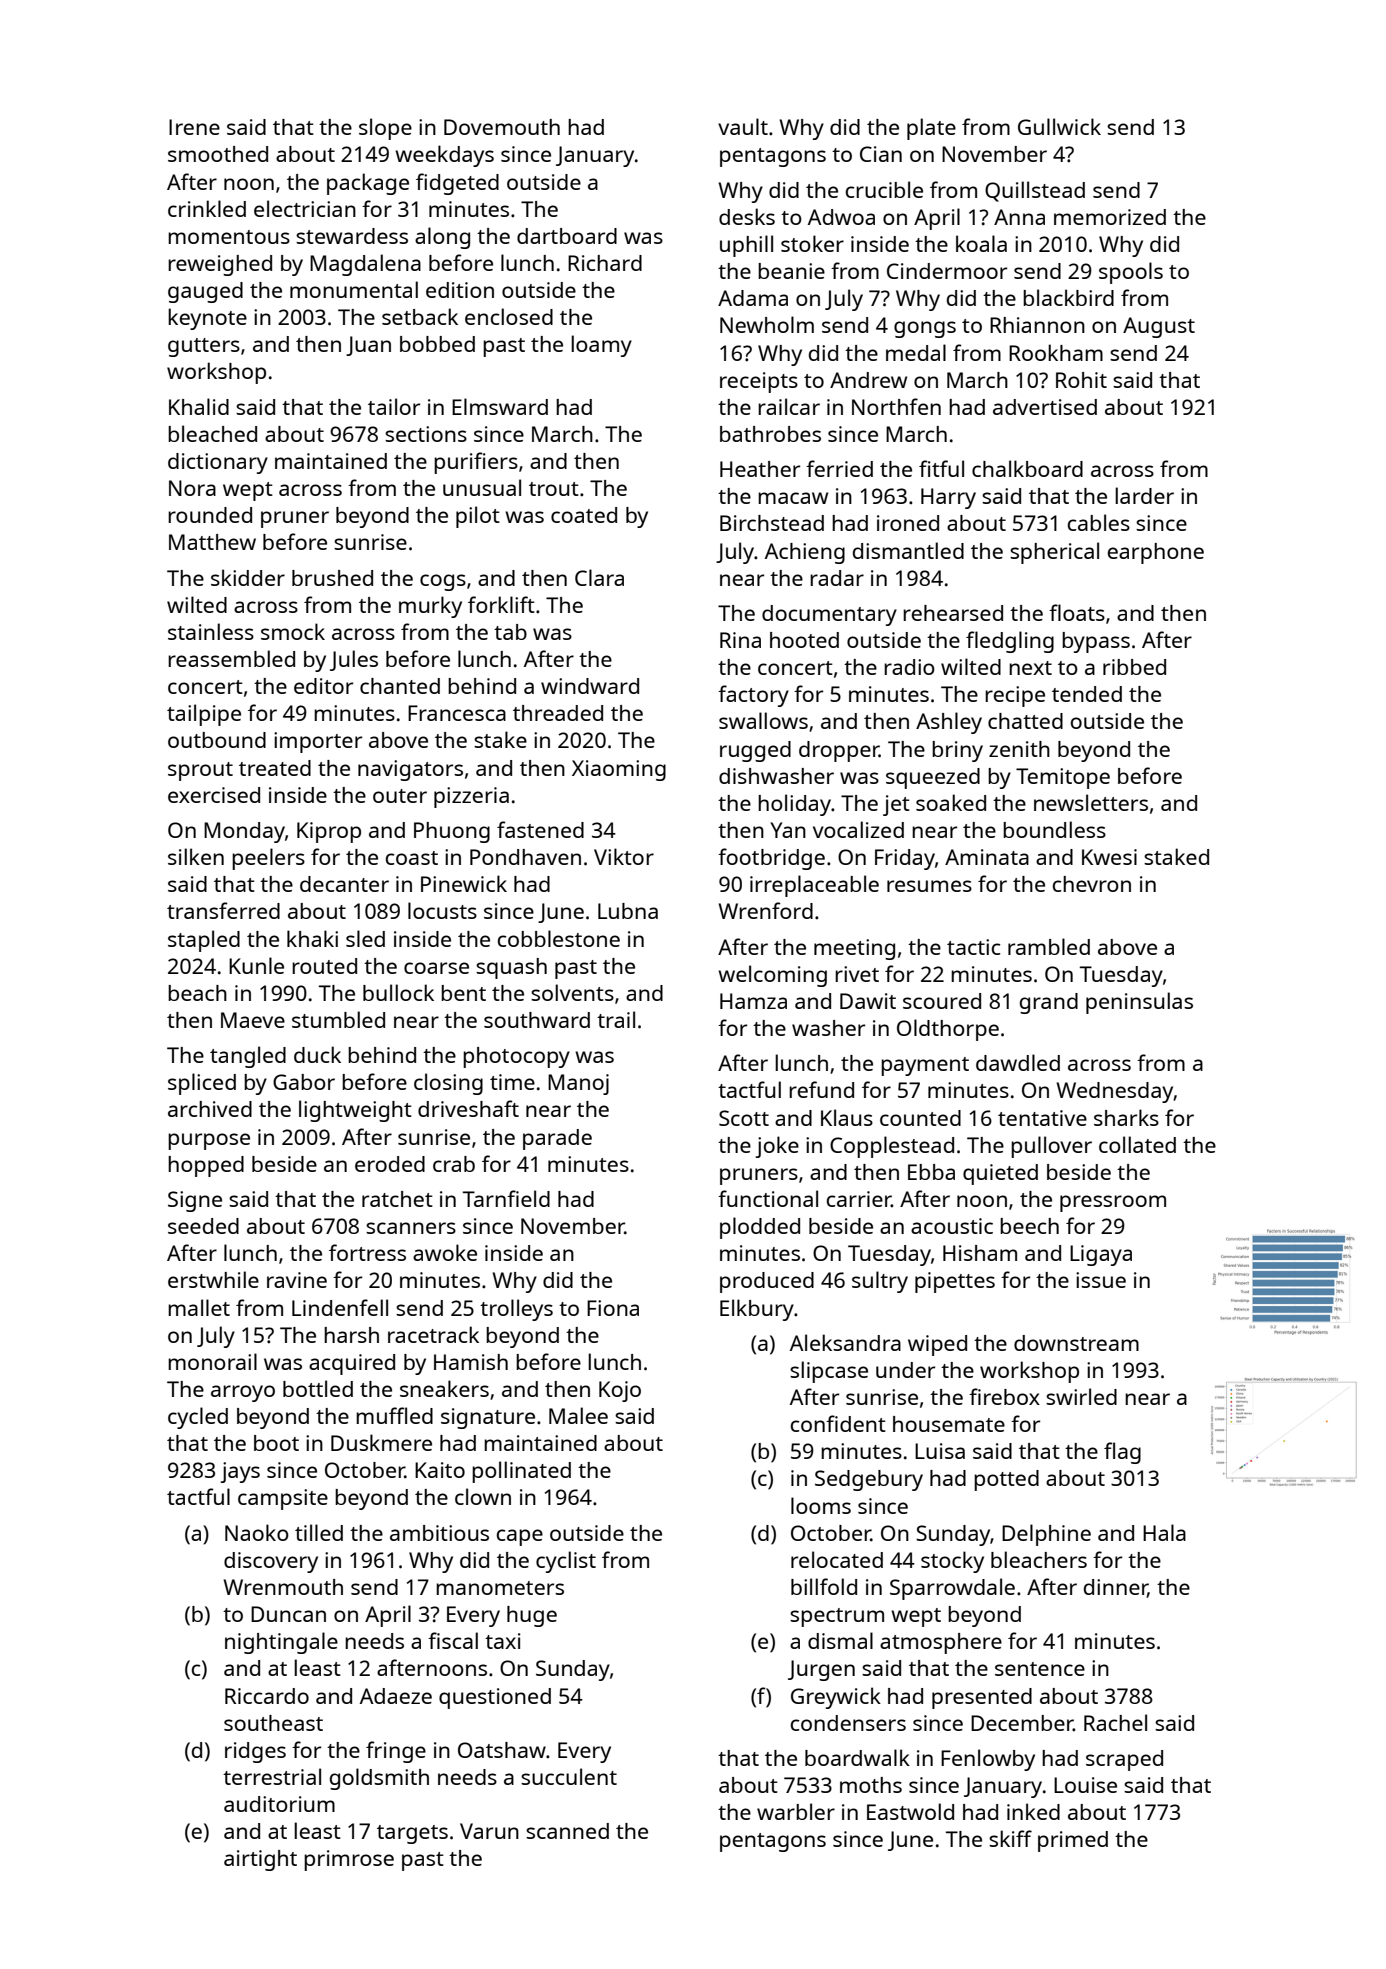 Image resolution: width=1386 pixels, height=1969 pixels. Describe the element at coordinates (767, 1282) in the document. I see `produced` at that location.
